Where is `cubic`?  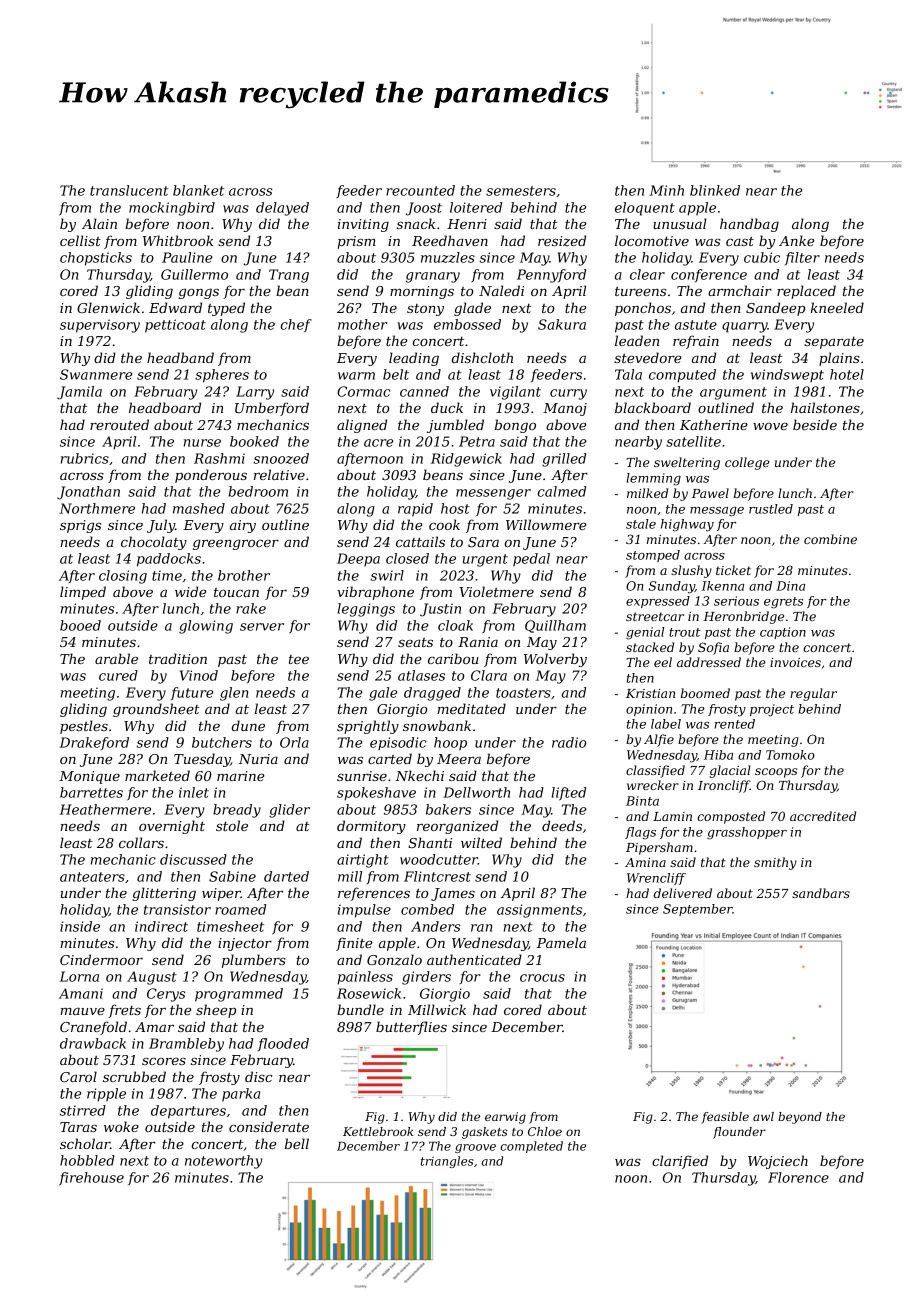 cubic is located at coordinates (762, 257).
